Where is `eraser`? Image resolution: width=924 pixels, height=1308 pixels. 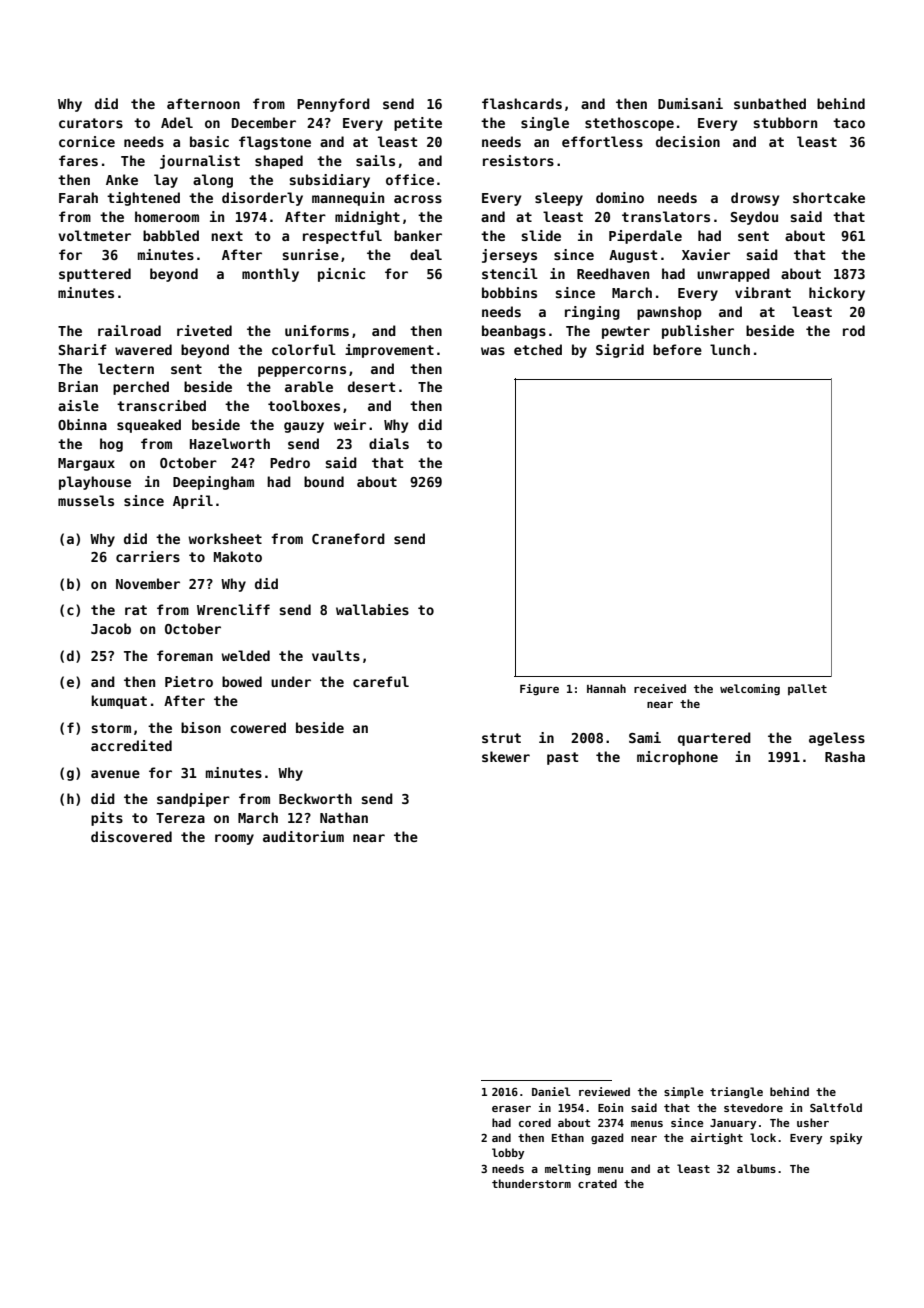 eraser is located at coordinates (511, 1109).
